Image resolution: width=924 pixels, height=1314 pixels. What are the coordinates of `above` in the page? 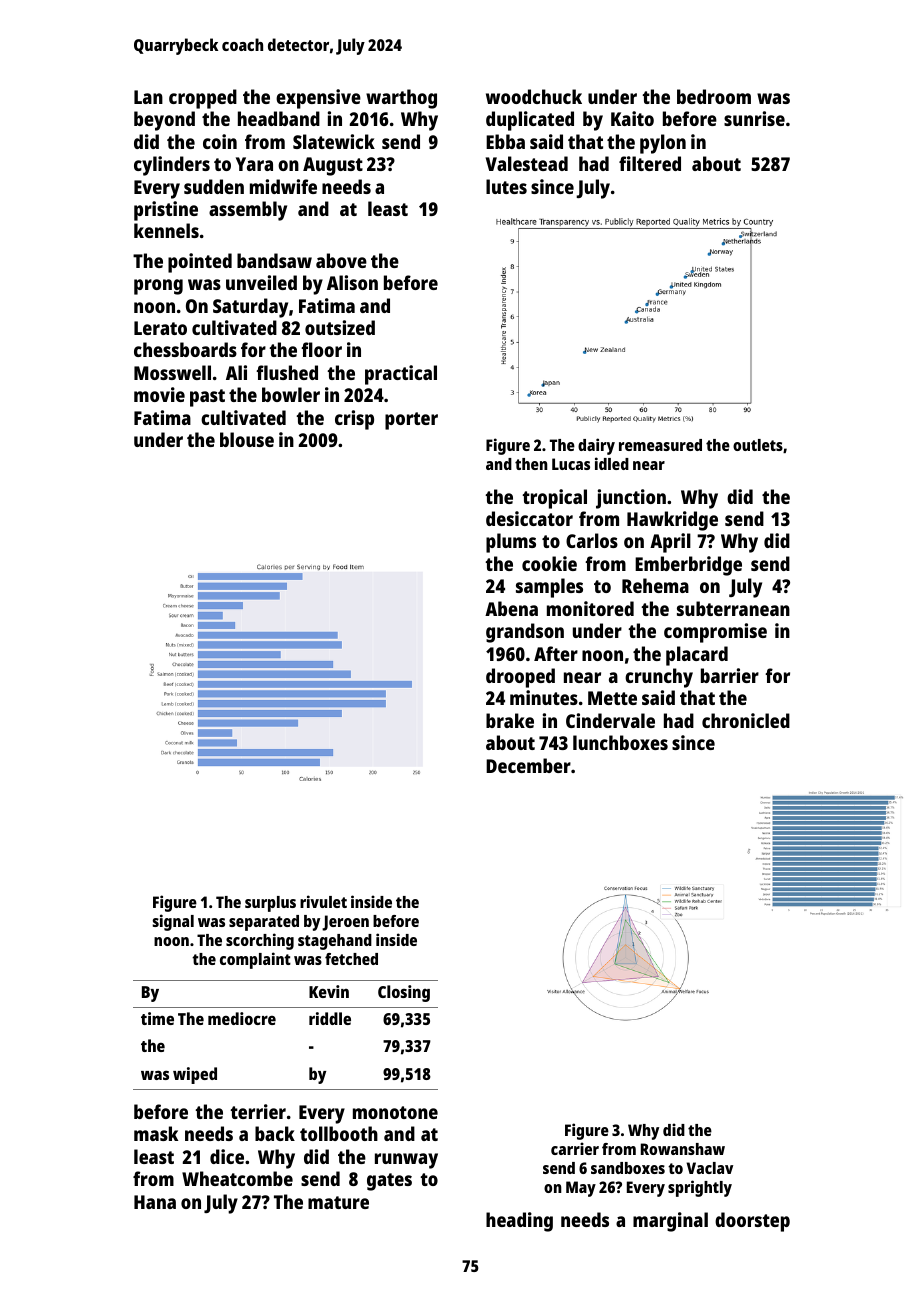 It's located at (341, 260).
